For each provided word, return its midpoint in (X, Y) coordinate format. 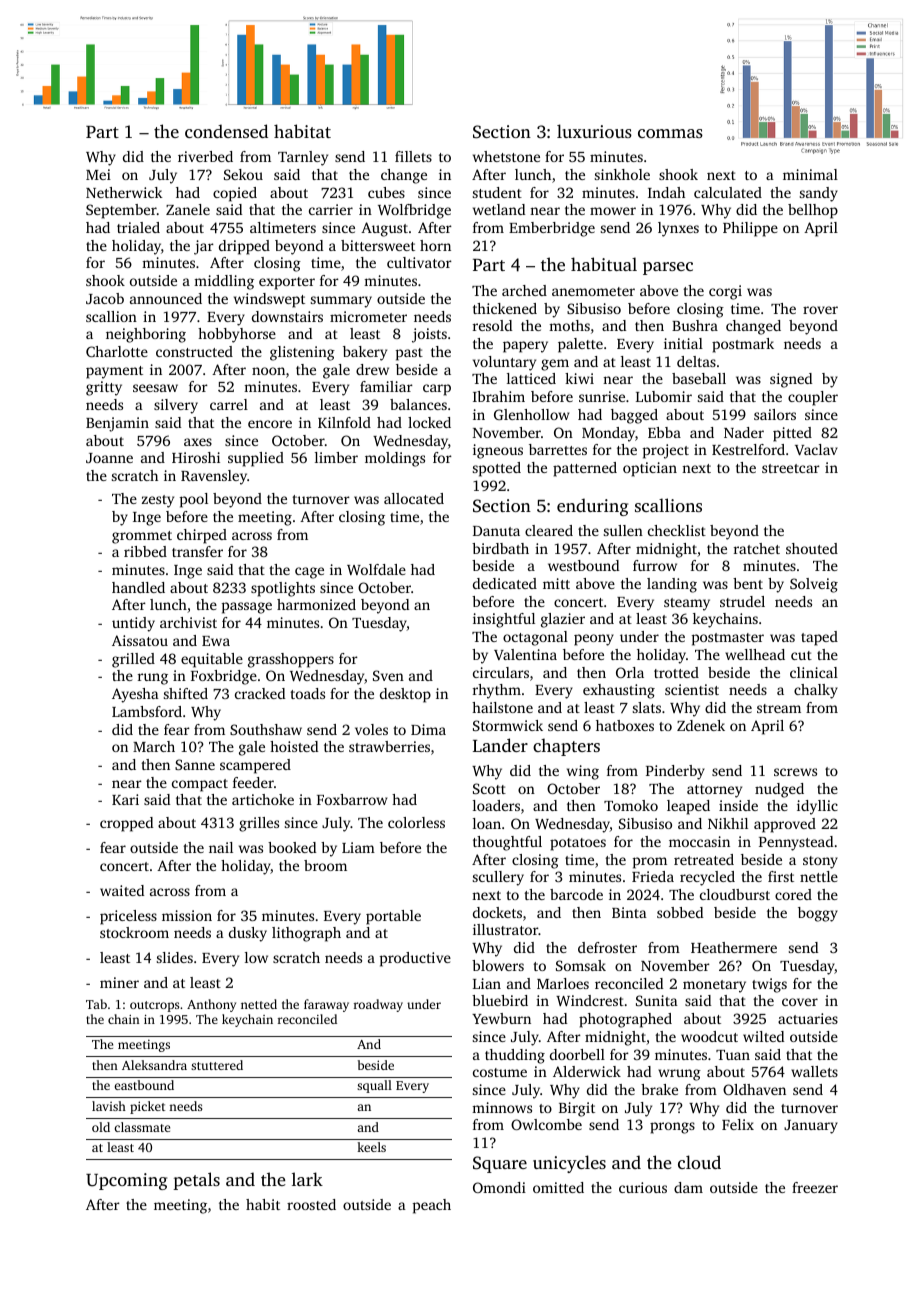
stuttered (217, 1065)
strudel (742, 601)
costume (500, 1072)
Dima (428, 729)
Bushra (695, 325)
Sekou (243, 174)
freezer (815, 1187)
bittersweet (378, 245)
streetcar (791, 468)
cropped (126, 824)
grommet (142, 537)
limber (336, 457)
